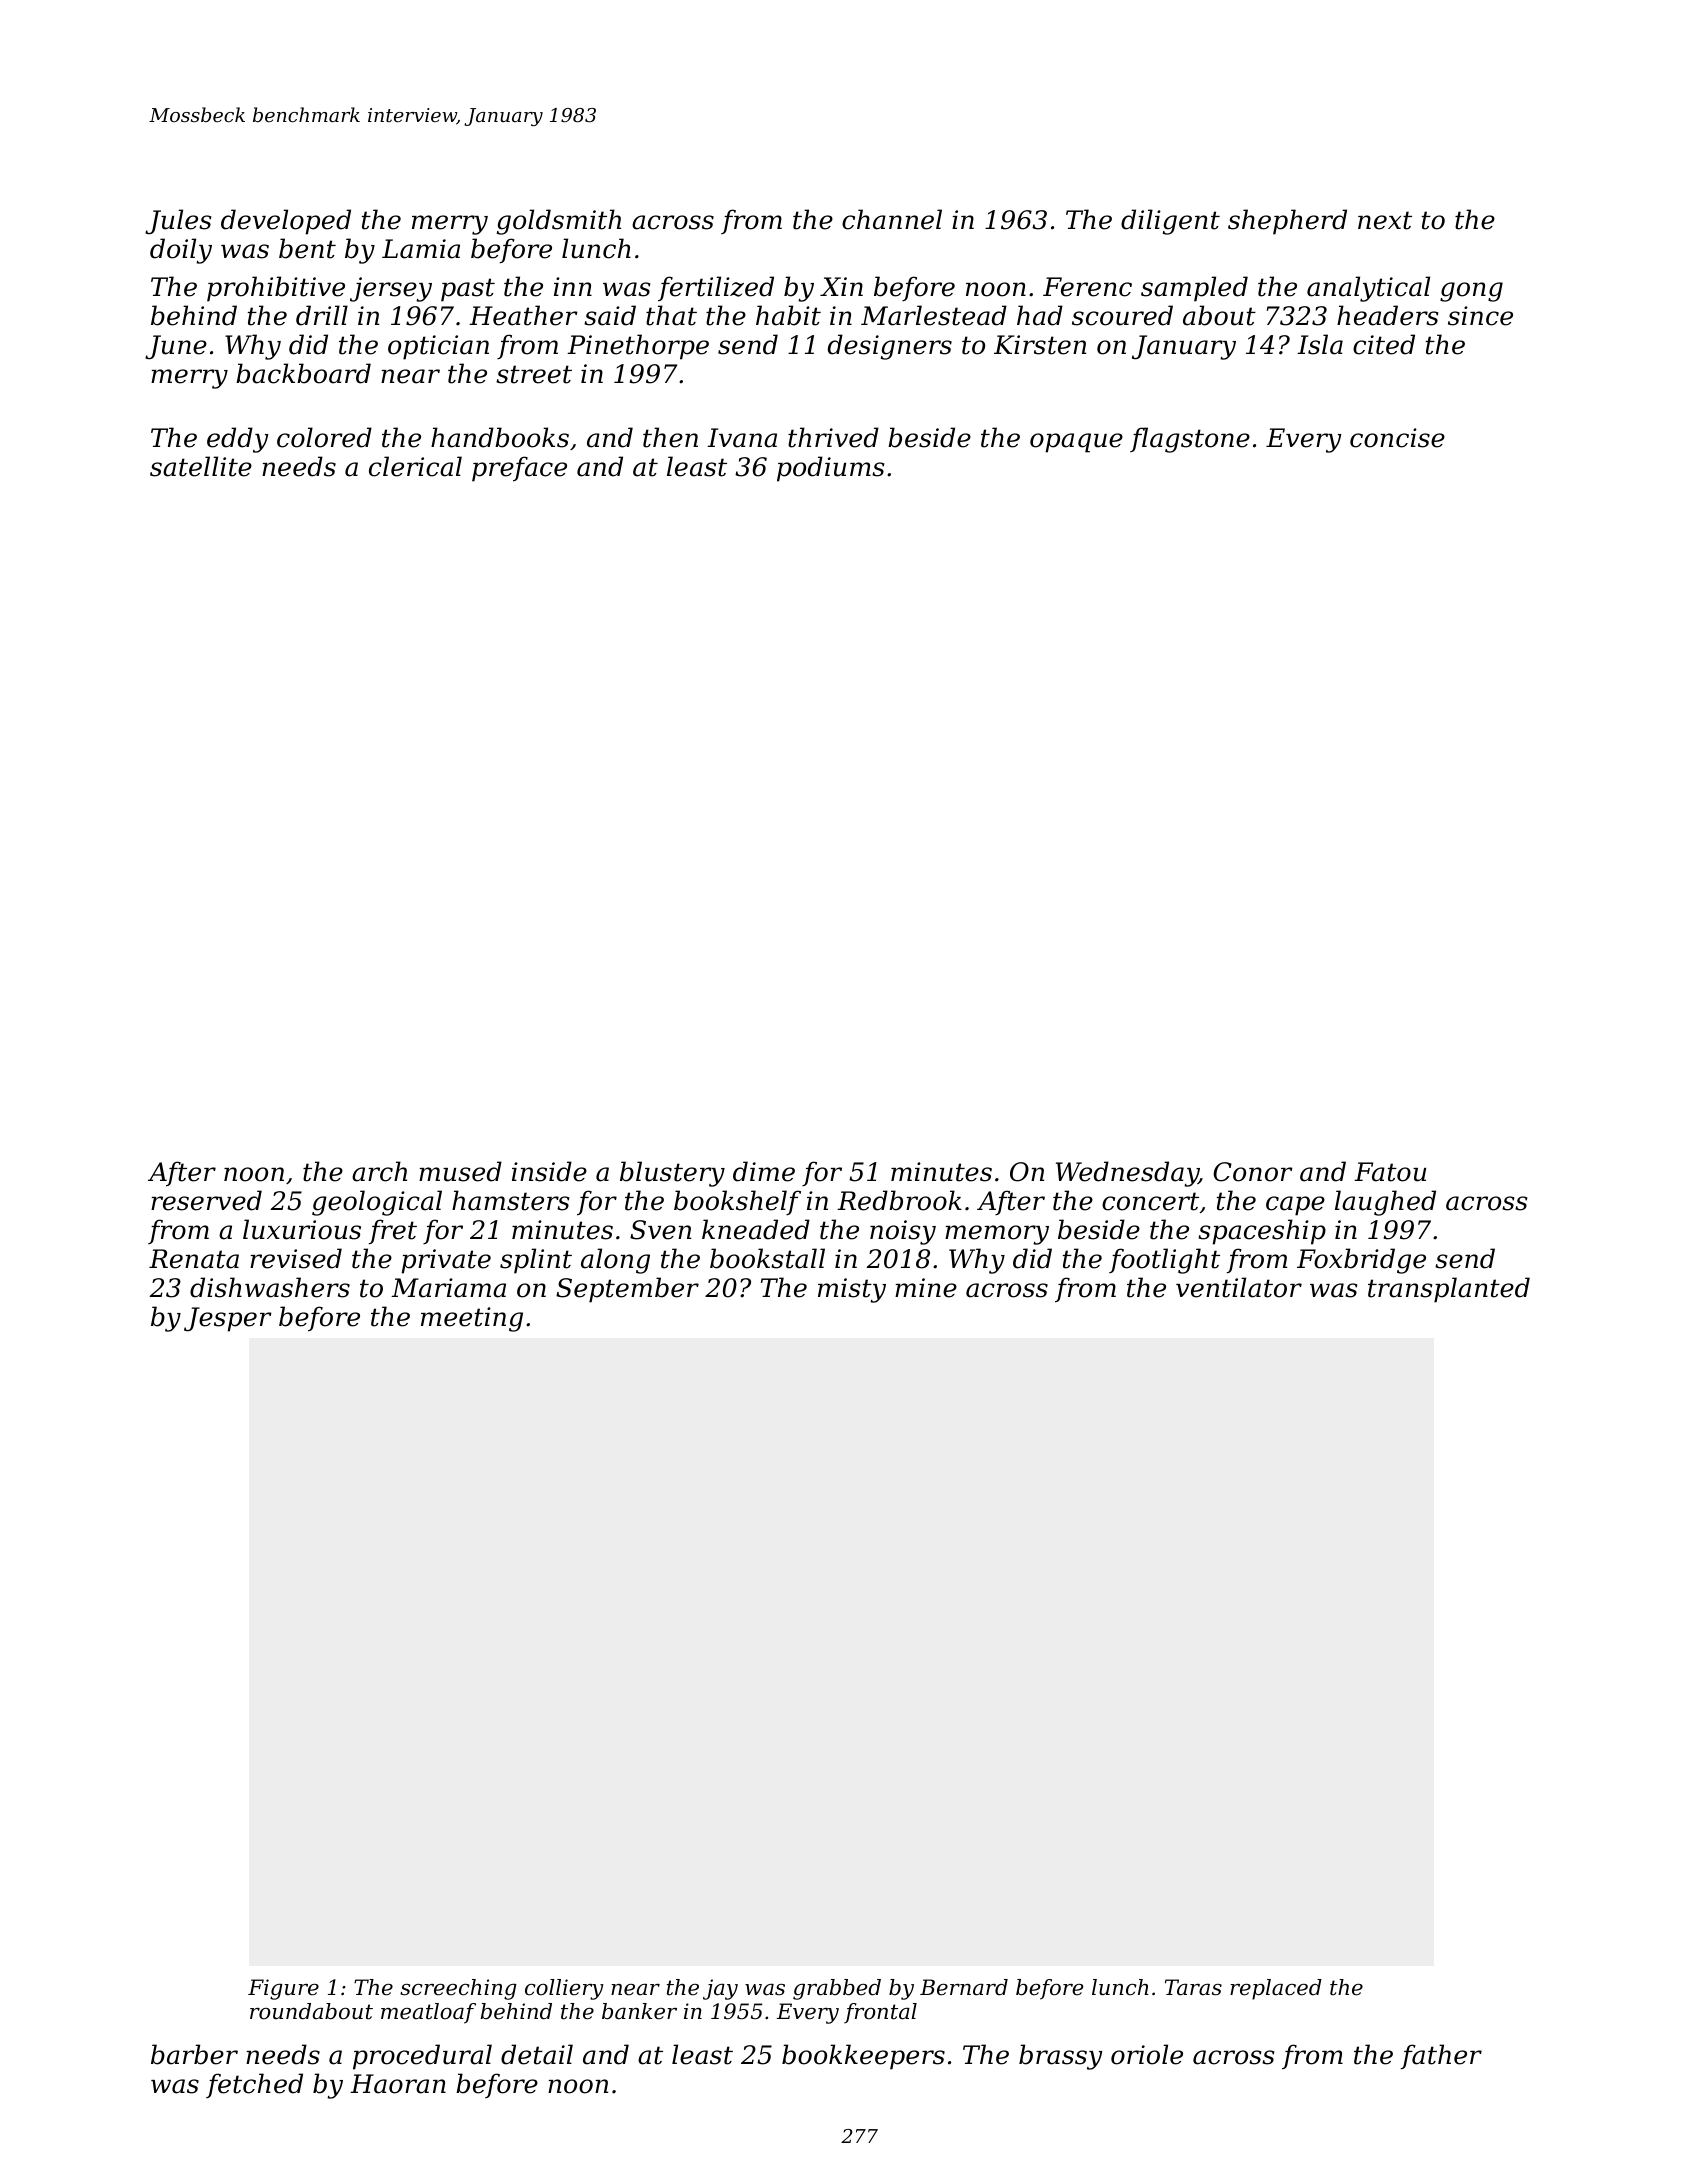 This page has width=1683, height=2178. What do you see at coordinates (837, 1989) in the page?
I see `grabbed` at bounding box center [837, 1989].
